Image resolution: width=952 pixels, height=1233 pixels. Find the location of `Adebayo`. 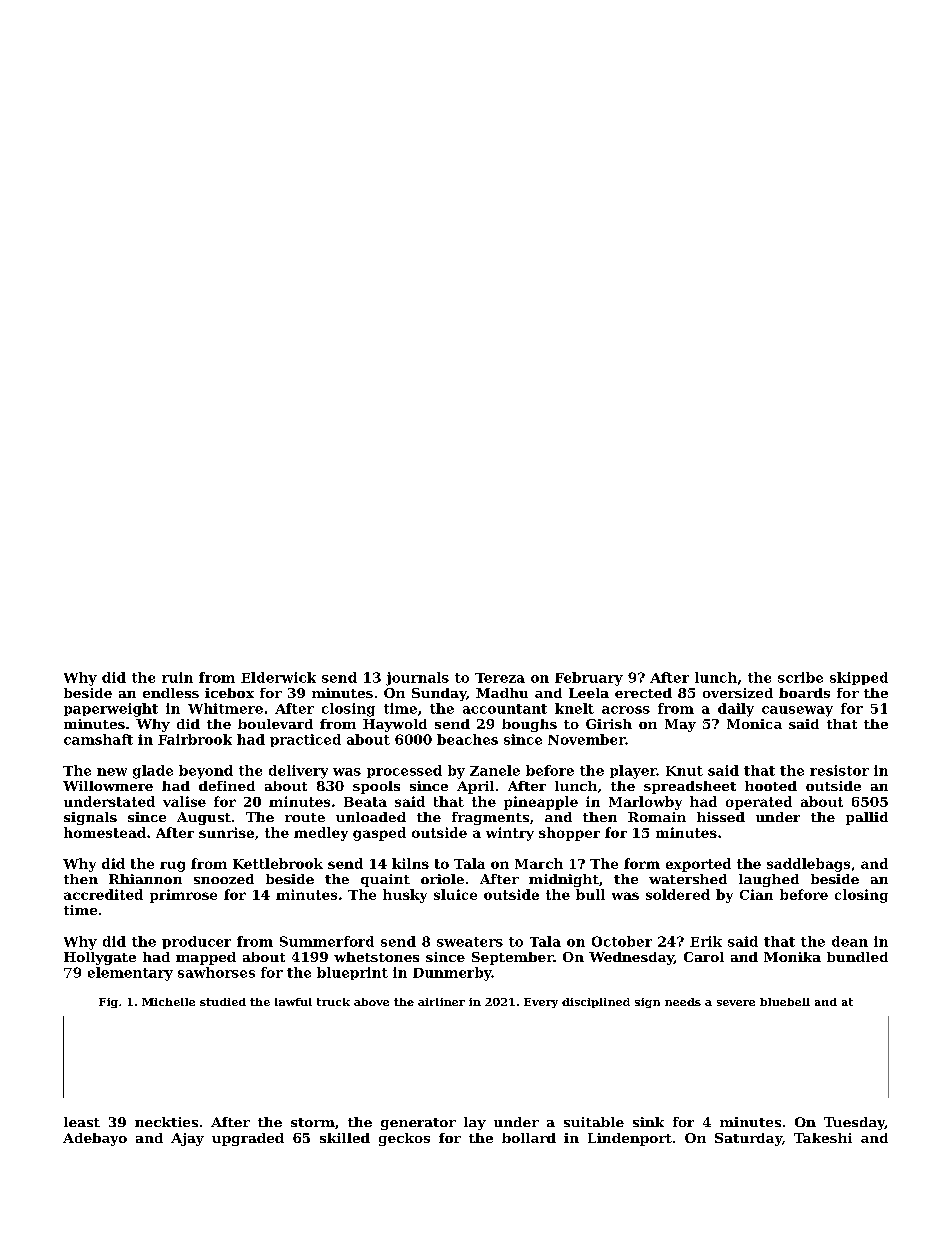

Adebayo is located at coordinates (95, 1139).
